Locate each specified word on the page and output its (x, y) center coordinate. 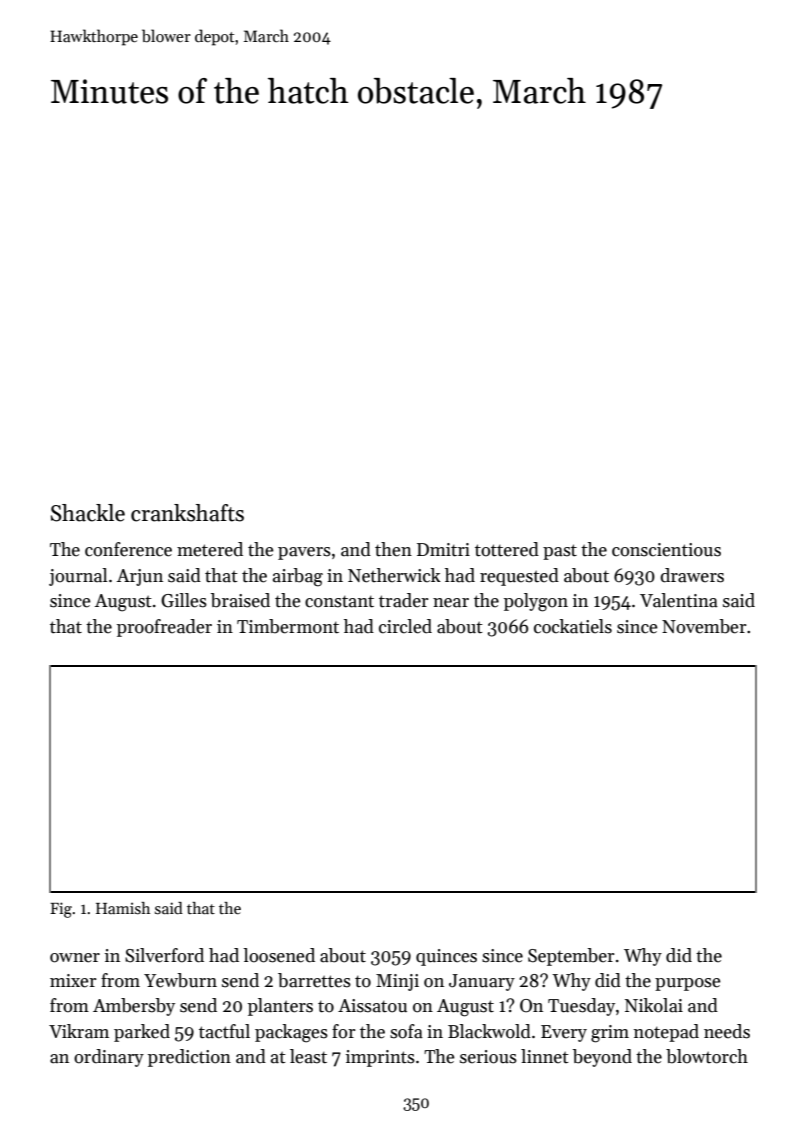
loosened (279, 955)
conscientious (666, 550)
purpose (688, 984)
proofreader (164, 628)
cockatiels (573, 626)
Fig (61, 910)
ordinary (109, 1058)
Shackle (88, 513)
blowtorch (707, 1056)
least (308, 1056)
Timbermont (288, 626)
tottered (507, 549)
